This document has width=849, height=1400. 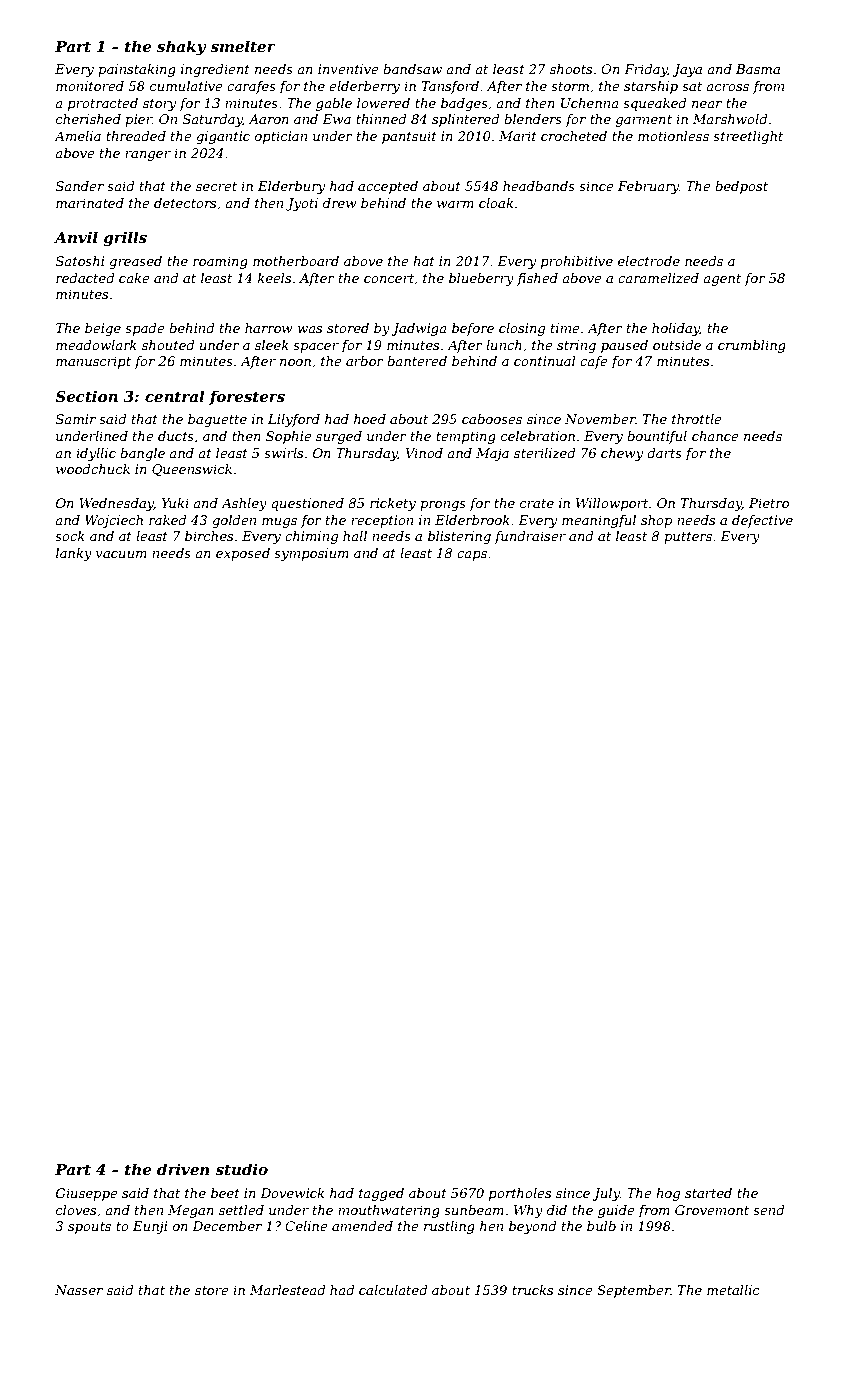 I want to click on driven, so click(x=183, y=1169).
